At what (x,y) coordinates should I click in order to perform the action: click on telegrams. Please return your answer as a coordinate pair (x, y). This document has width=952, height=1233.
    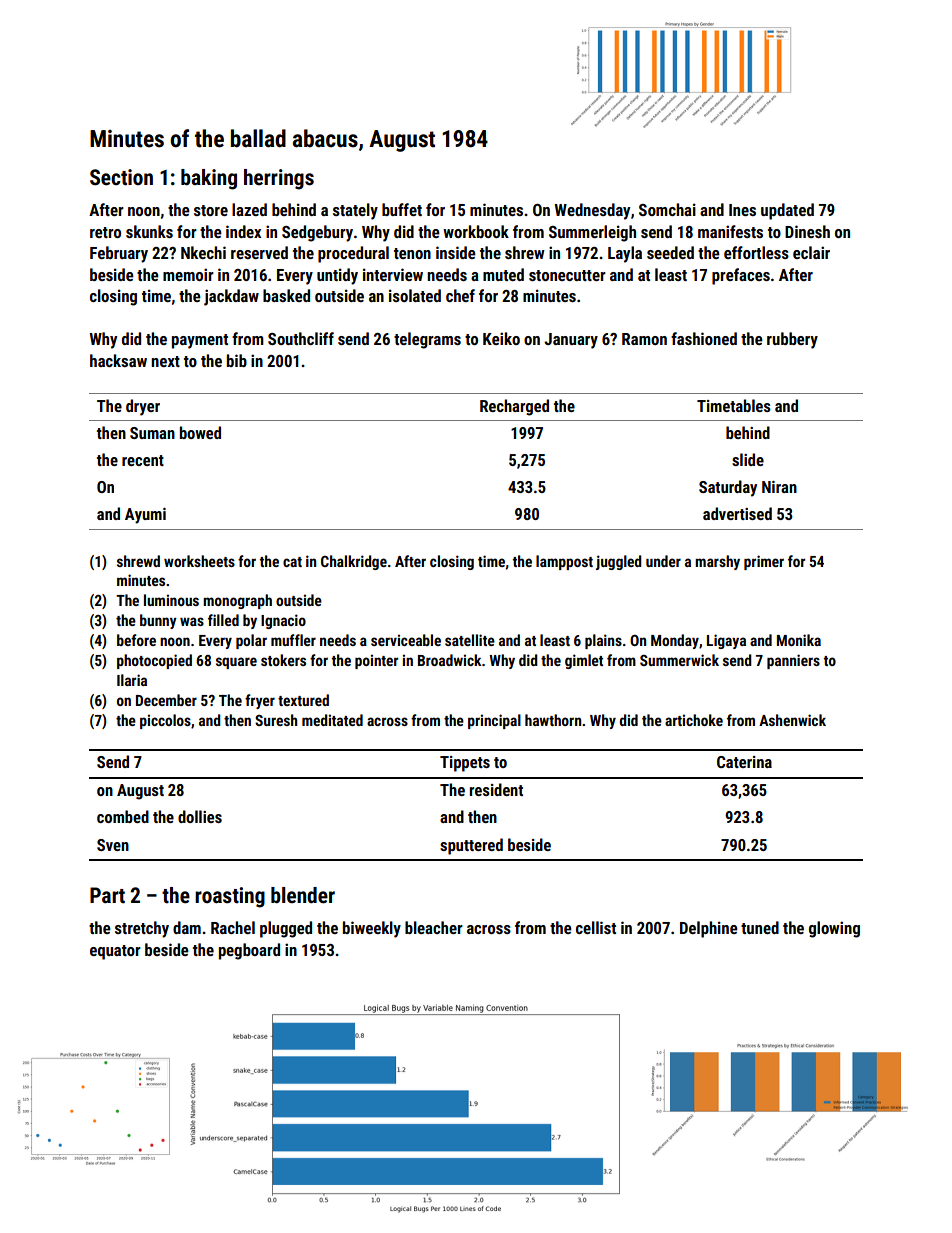
    Looking at the image, I should click on (427, 340).
